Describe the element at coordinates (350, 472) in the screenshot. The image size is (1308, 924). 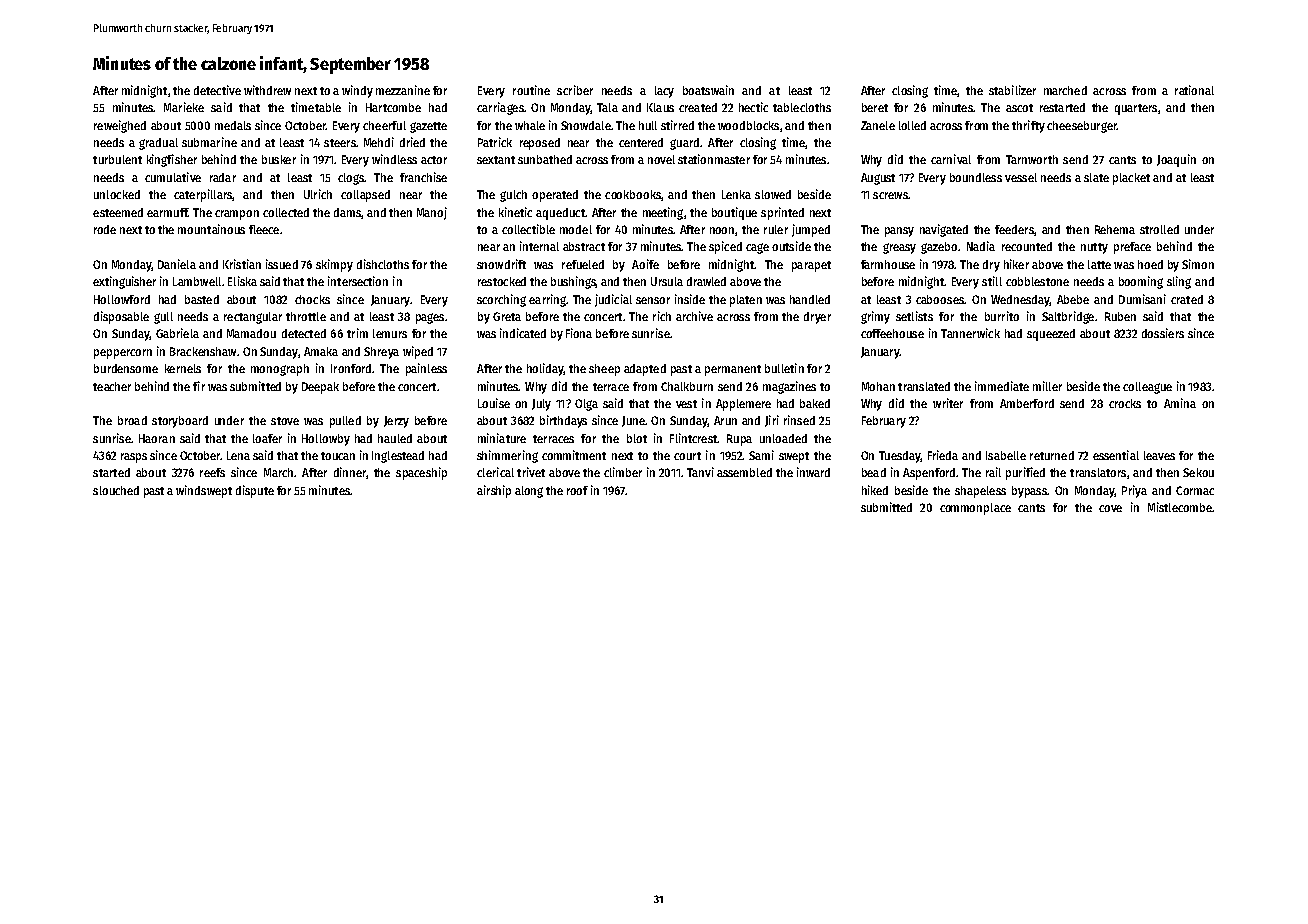
I see `dinner` at that location.
